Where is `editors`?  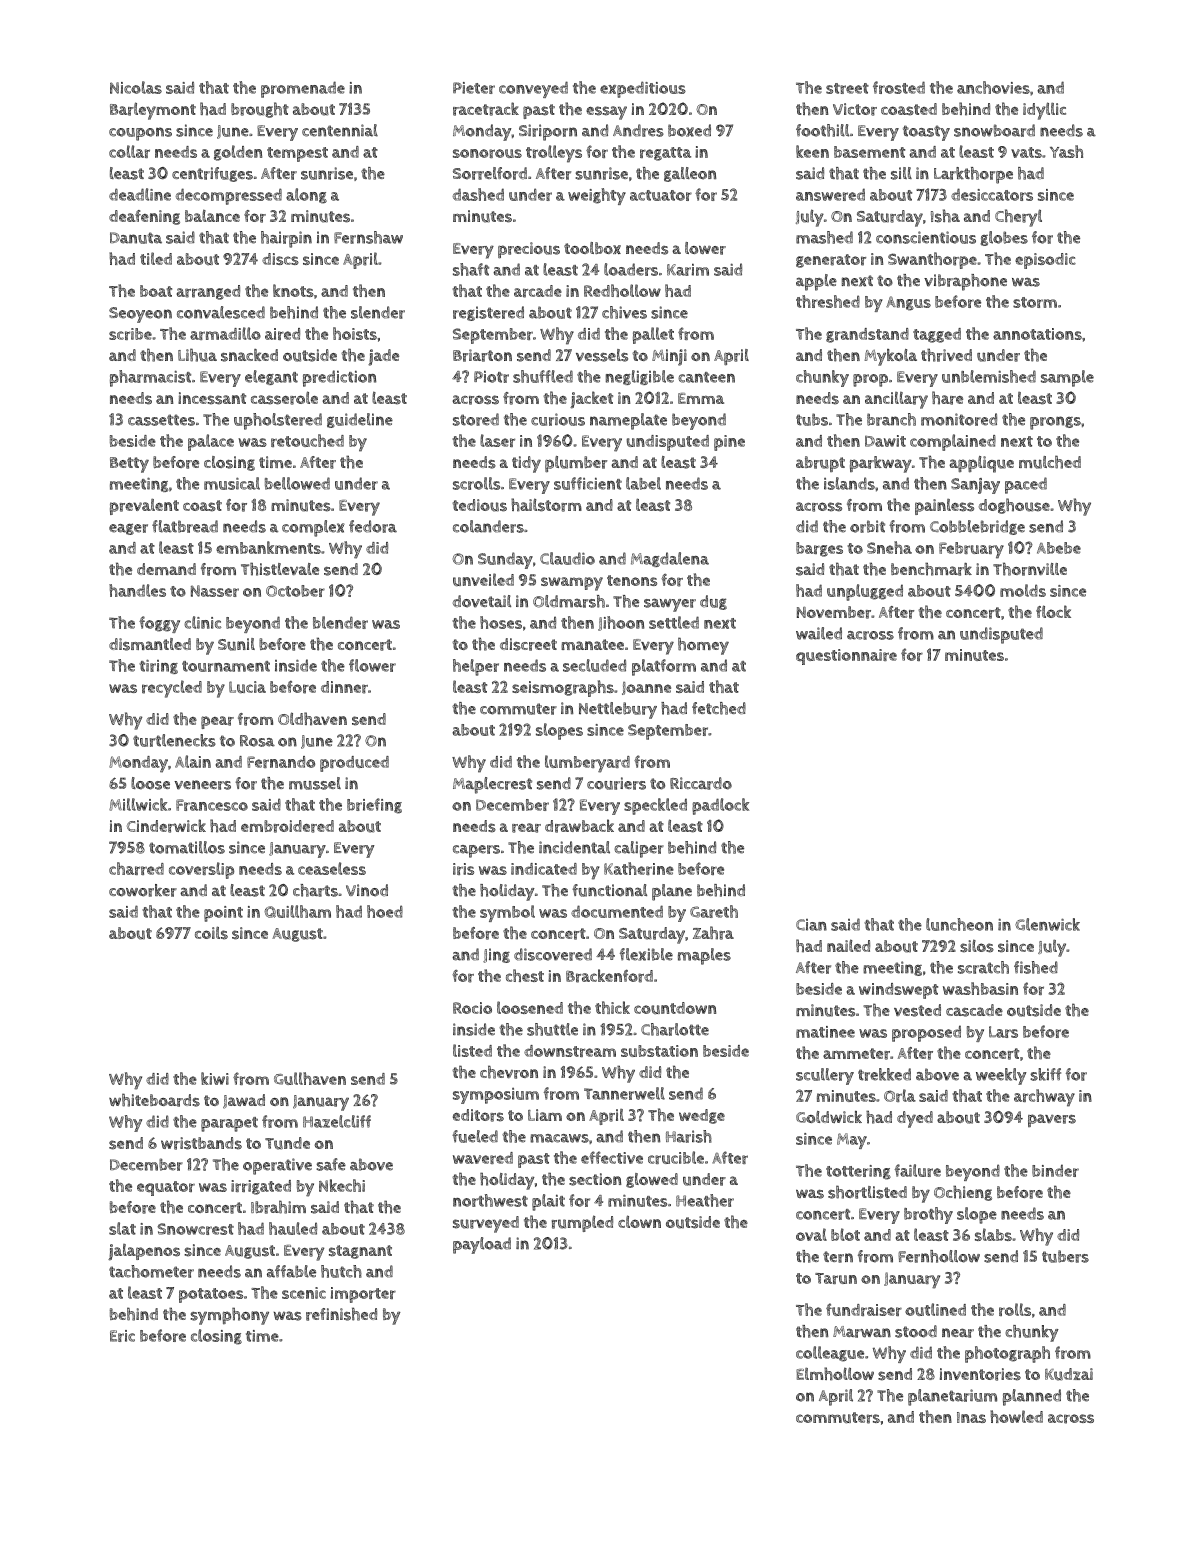
editors is located at coordinates (478, 1115).
